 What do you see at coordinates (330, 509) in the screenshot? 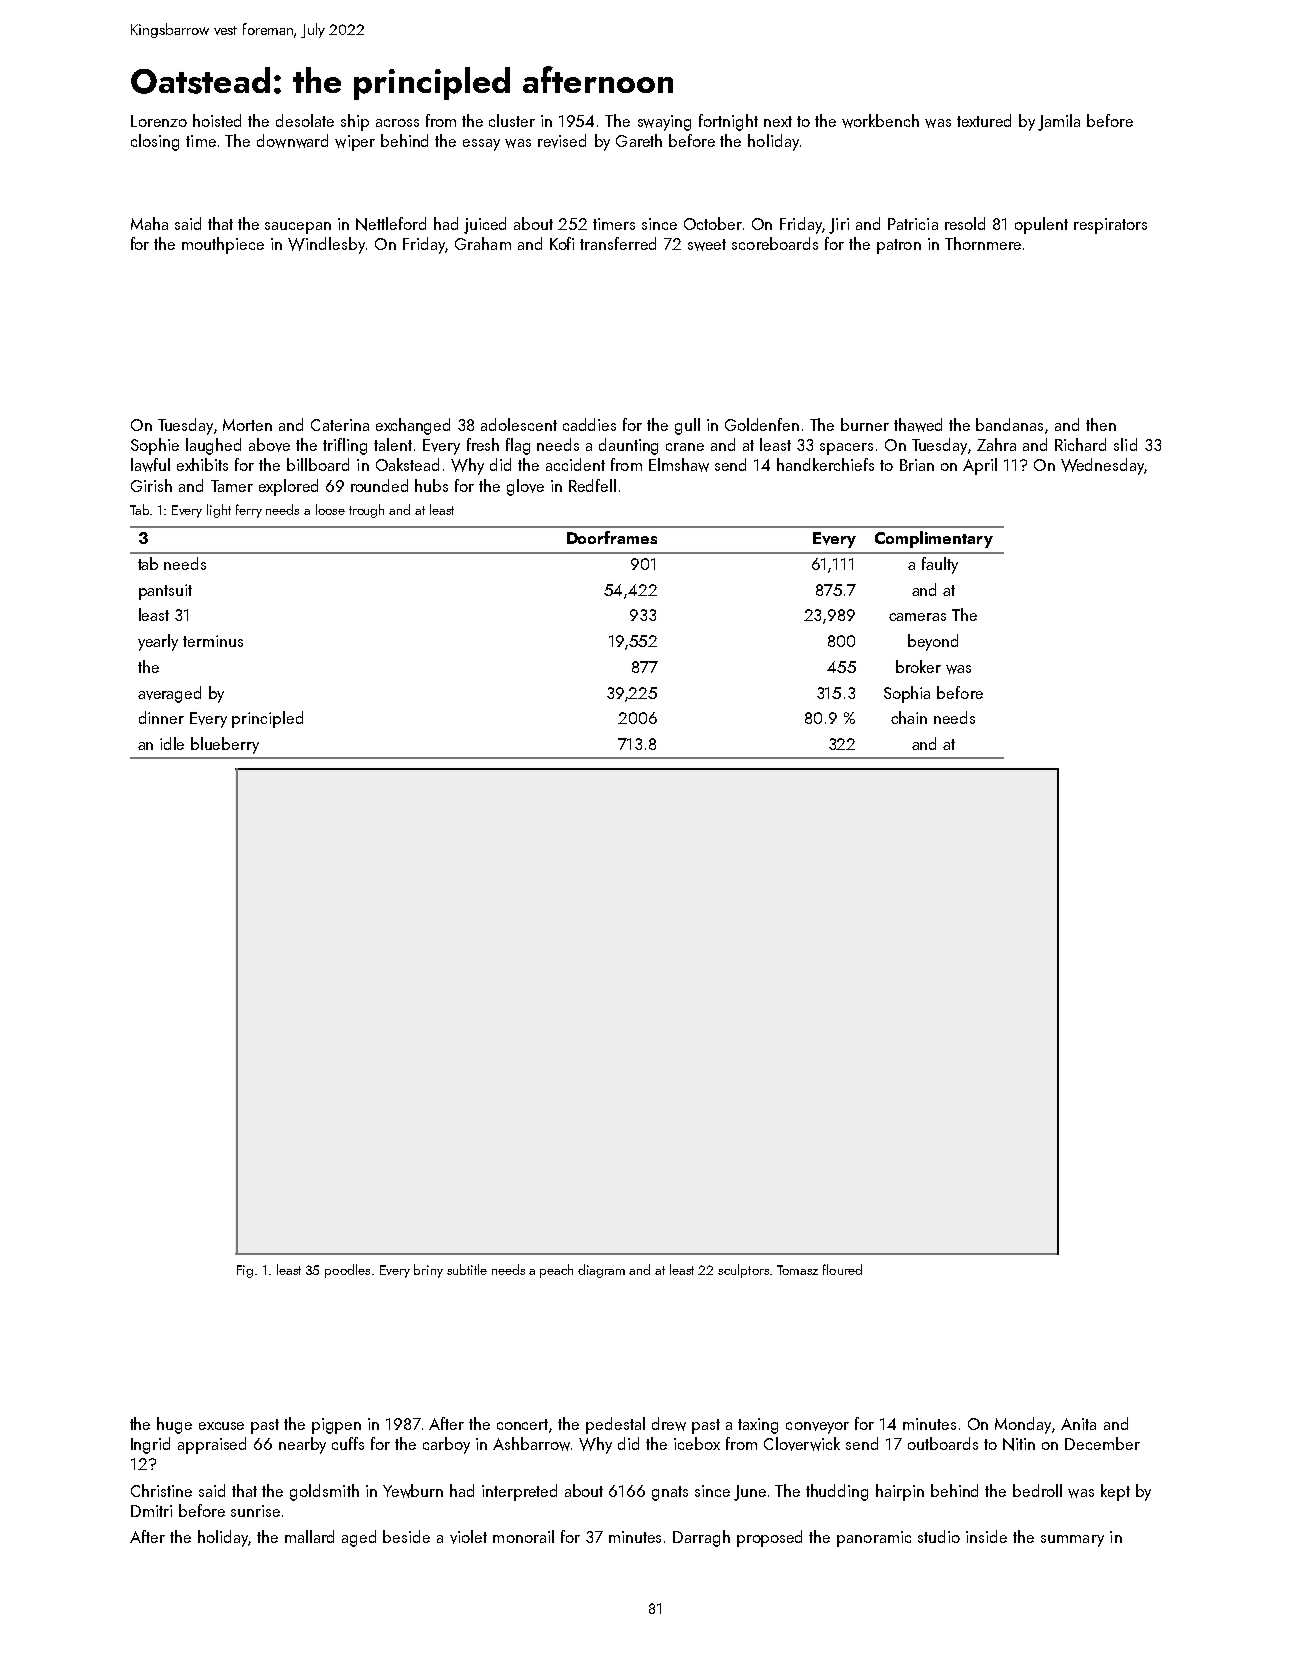
I see `loose` at bounding box center [330, 509].
